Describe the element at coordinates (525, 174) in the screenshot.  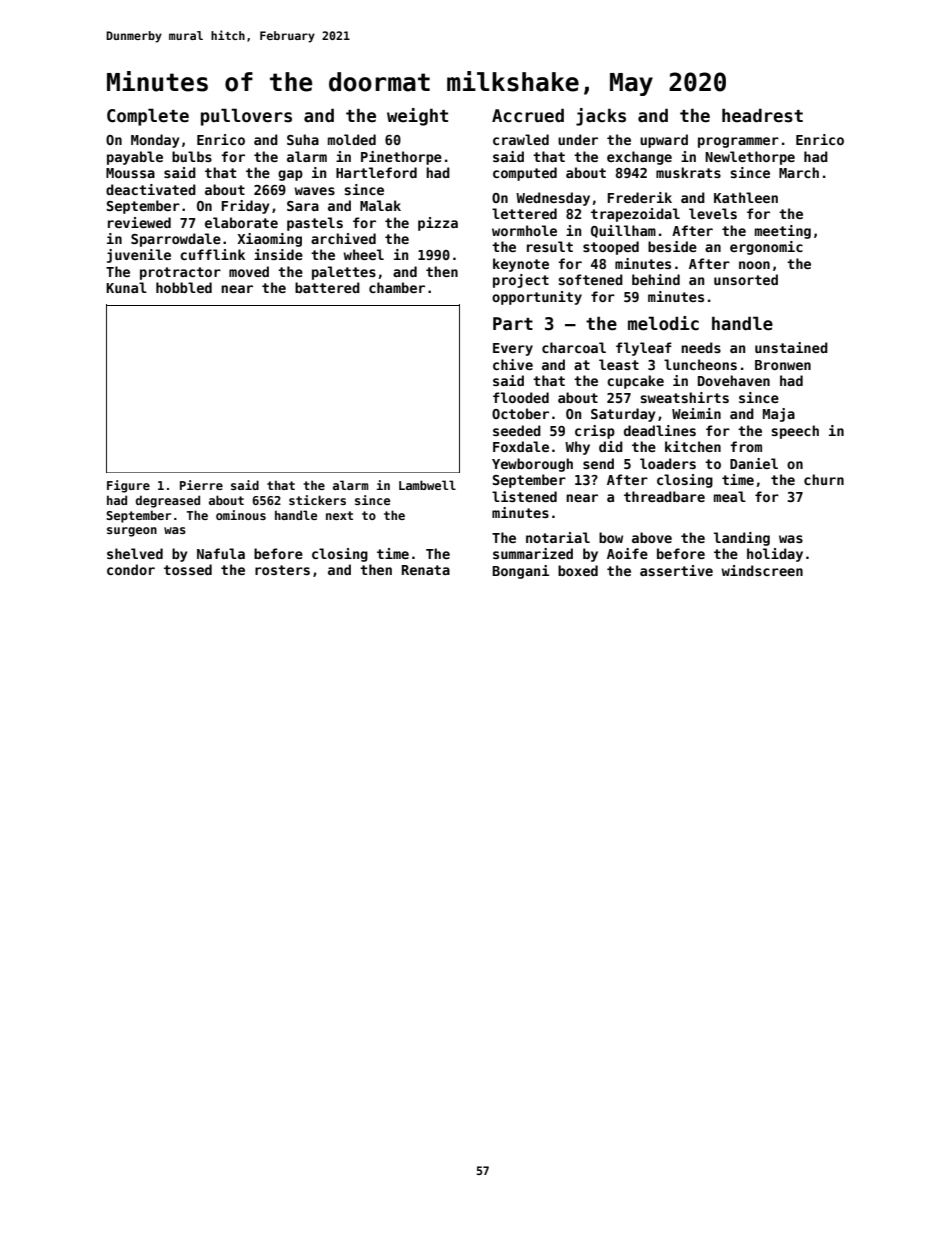
I see `computed` at that location.
